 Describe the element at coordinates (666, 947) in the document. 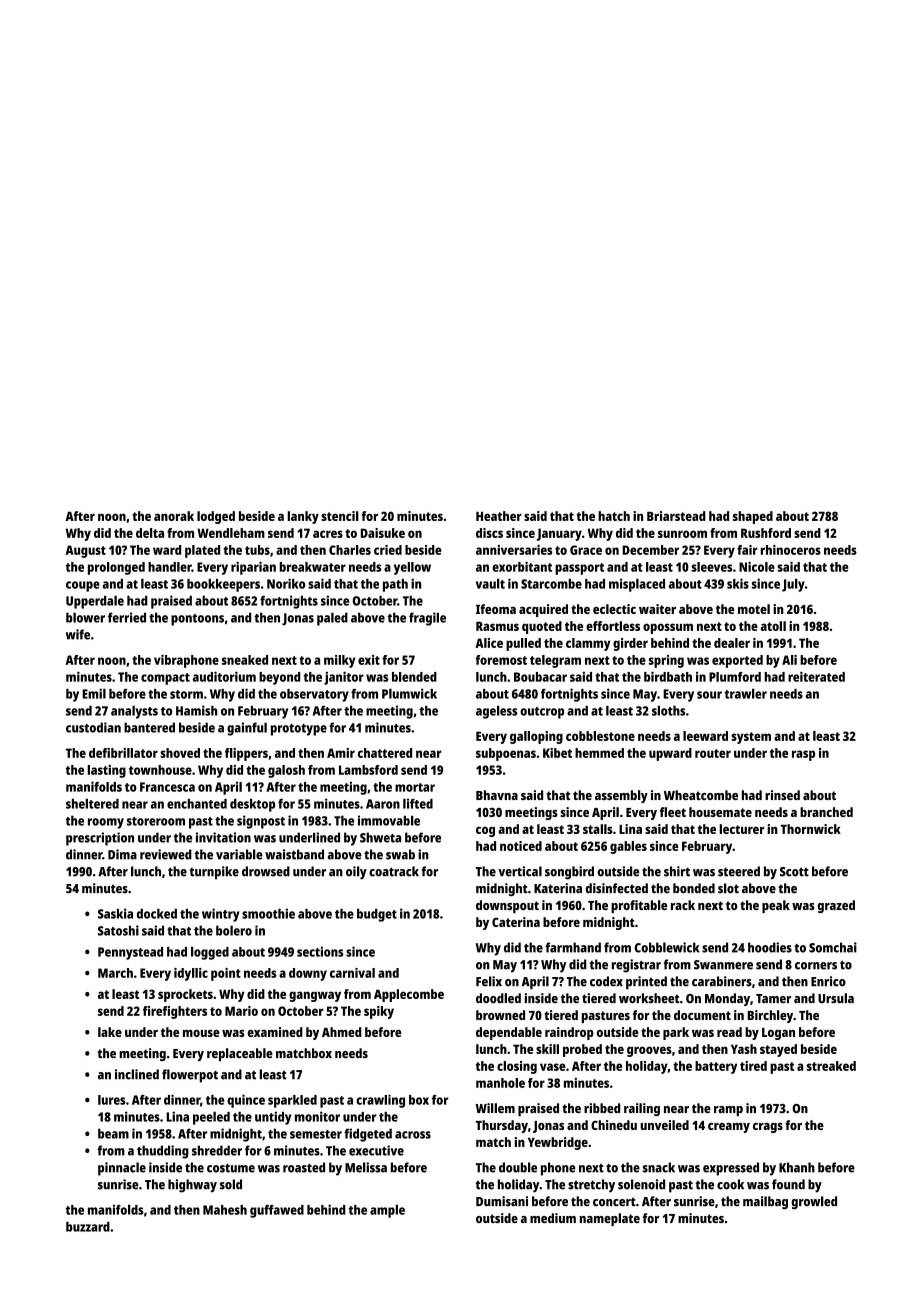

I see `Cobblewick` at that location.
